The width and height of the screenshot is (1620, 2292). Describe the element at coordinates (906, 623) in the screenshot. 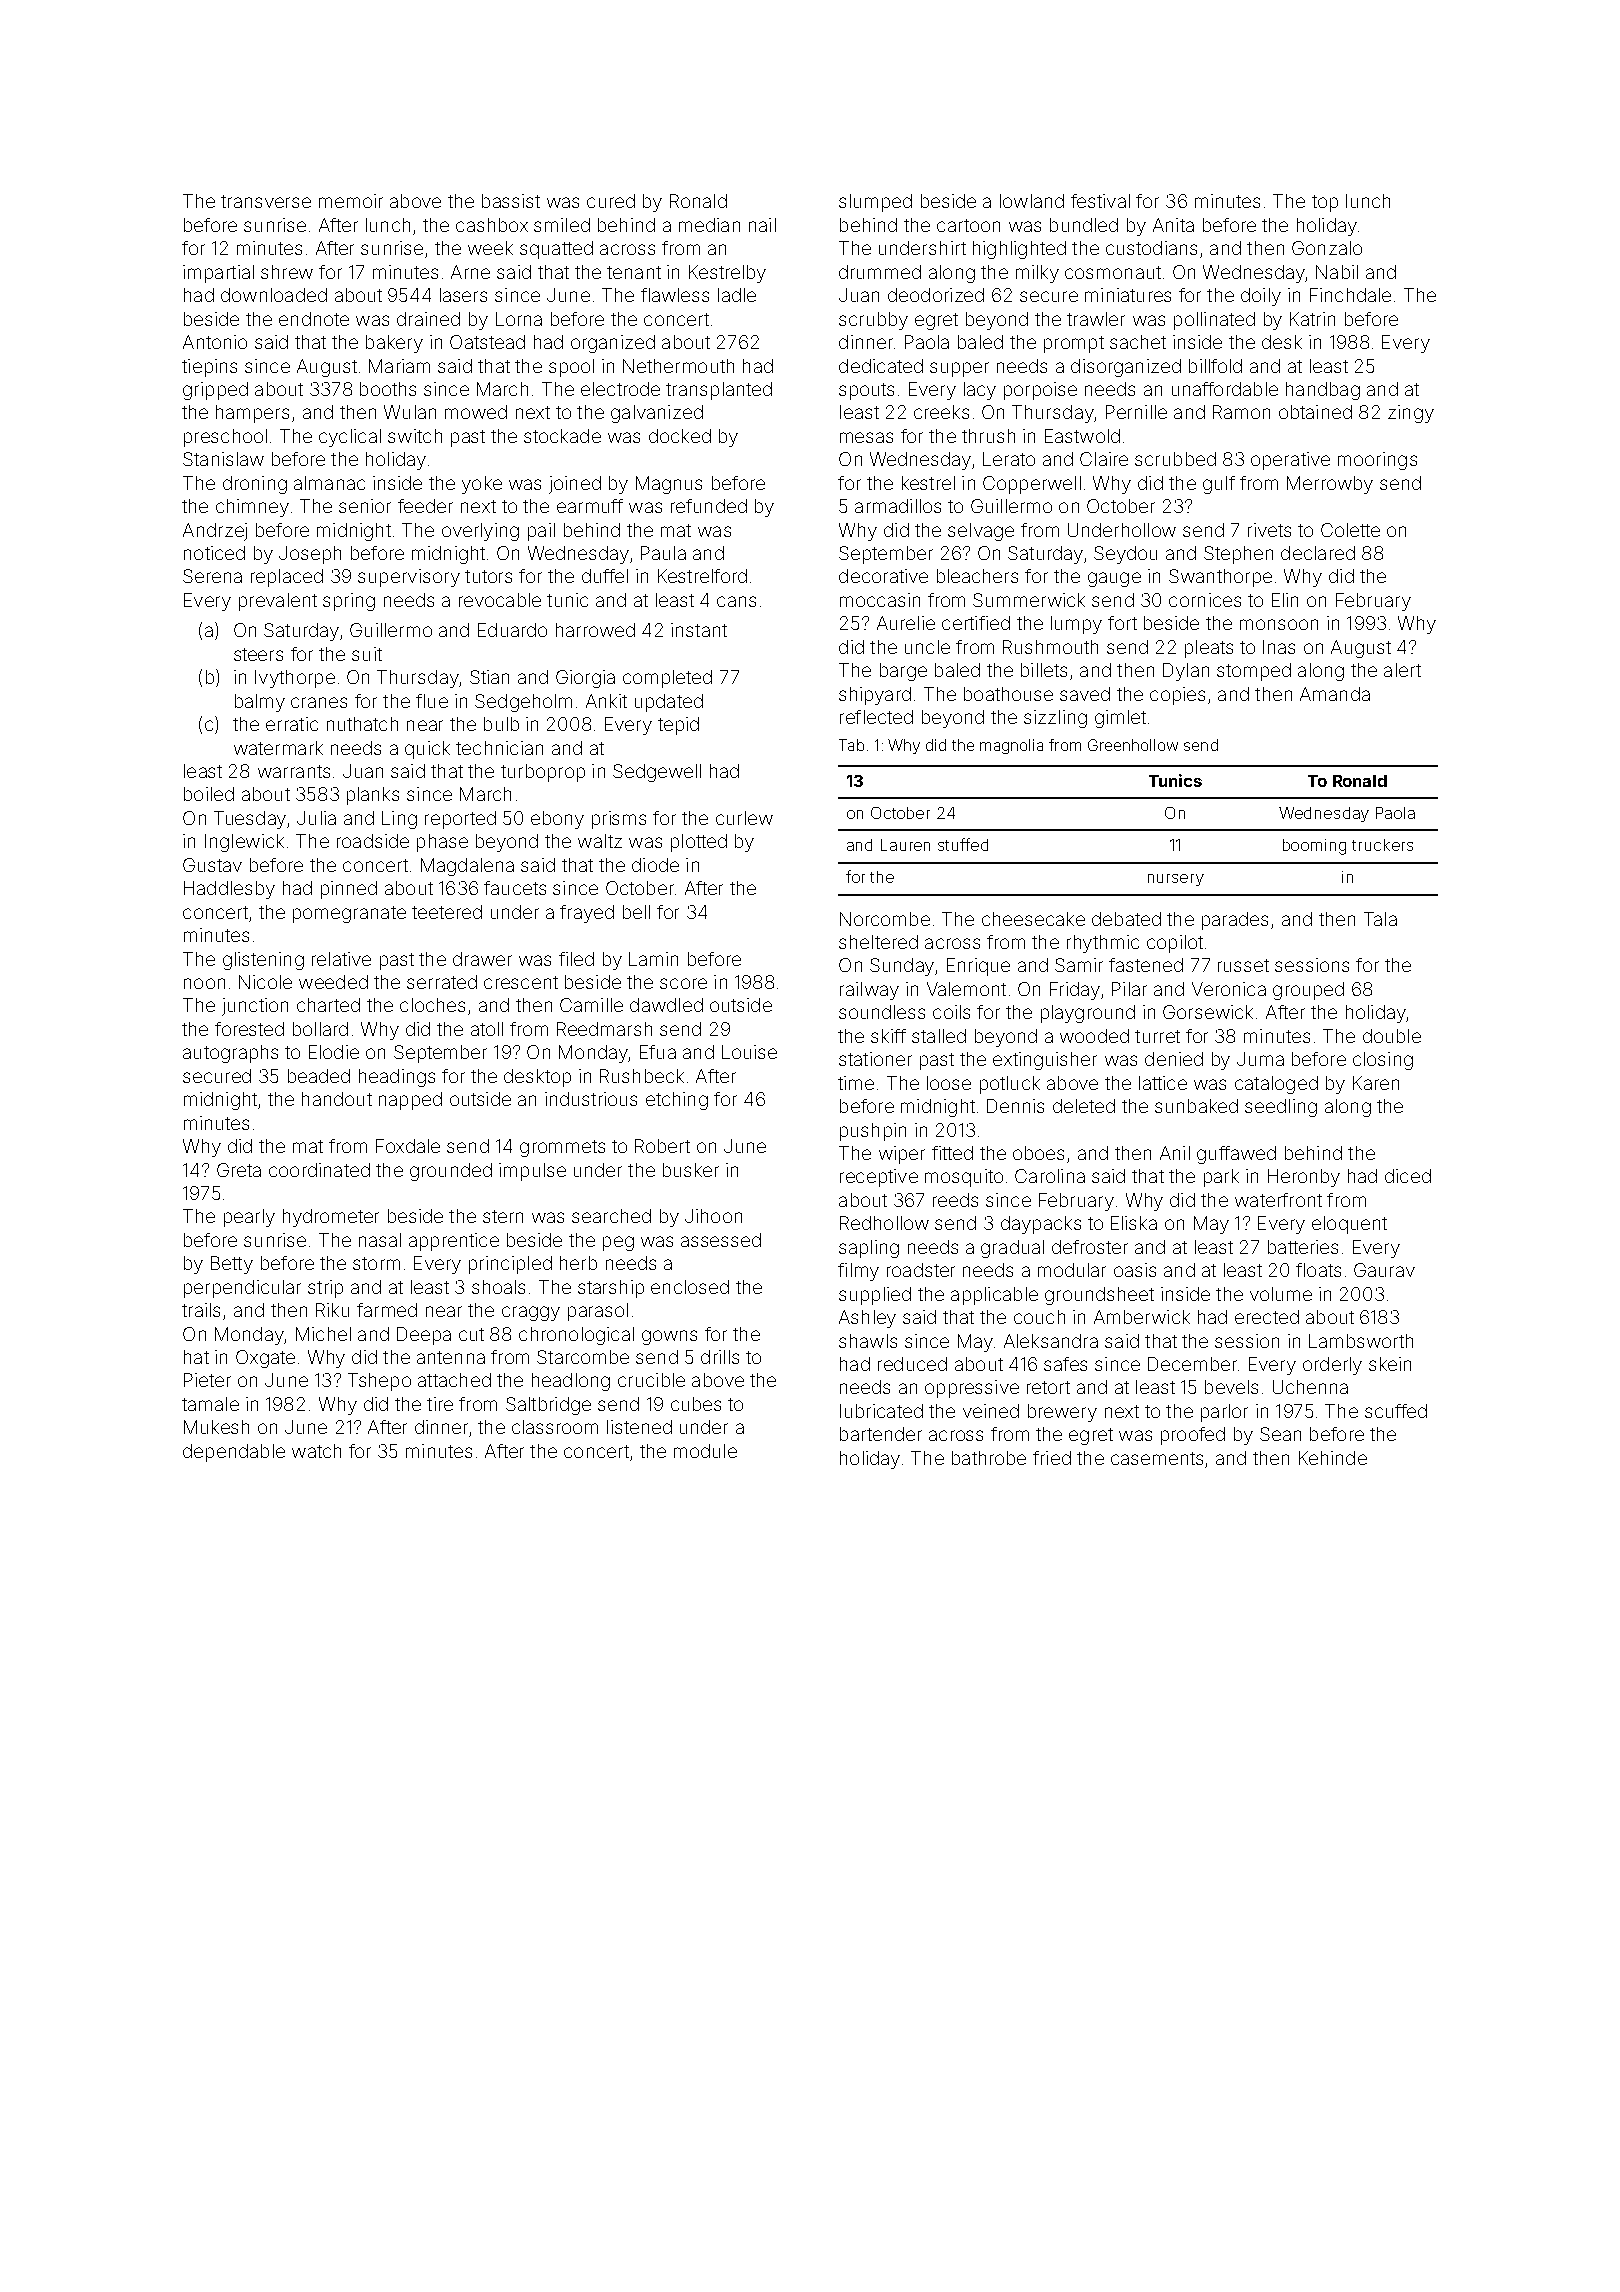

I see `Aurelie` at that location.
